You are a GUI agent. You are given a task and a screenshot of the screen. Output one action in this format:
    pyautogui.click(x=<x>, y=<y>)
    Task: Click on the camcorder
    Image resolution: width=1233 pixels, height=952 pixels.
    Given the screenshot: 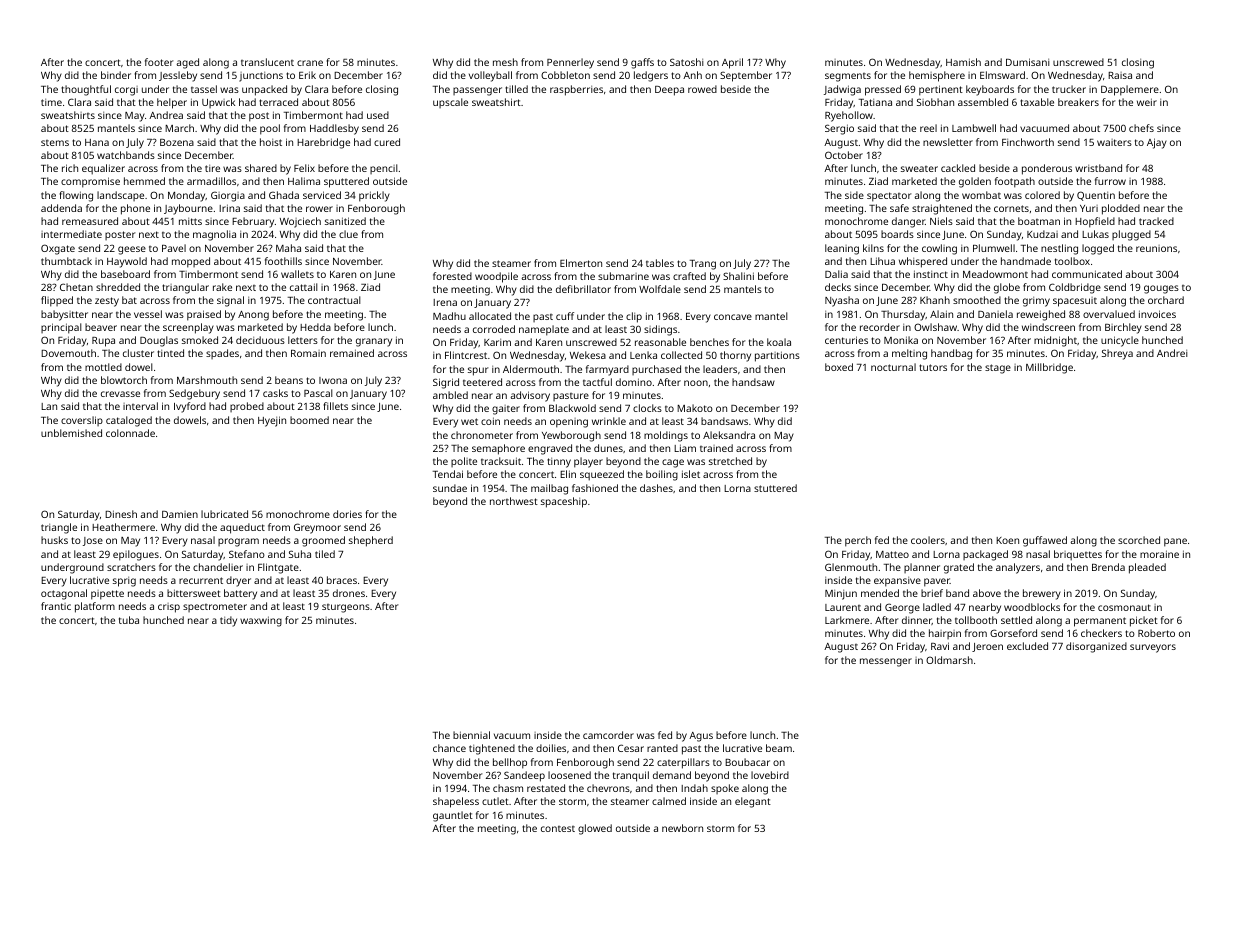 What is the action you would take?
    pyautogui.click(x=608, y=735)
